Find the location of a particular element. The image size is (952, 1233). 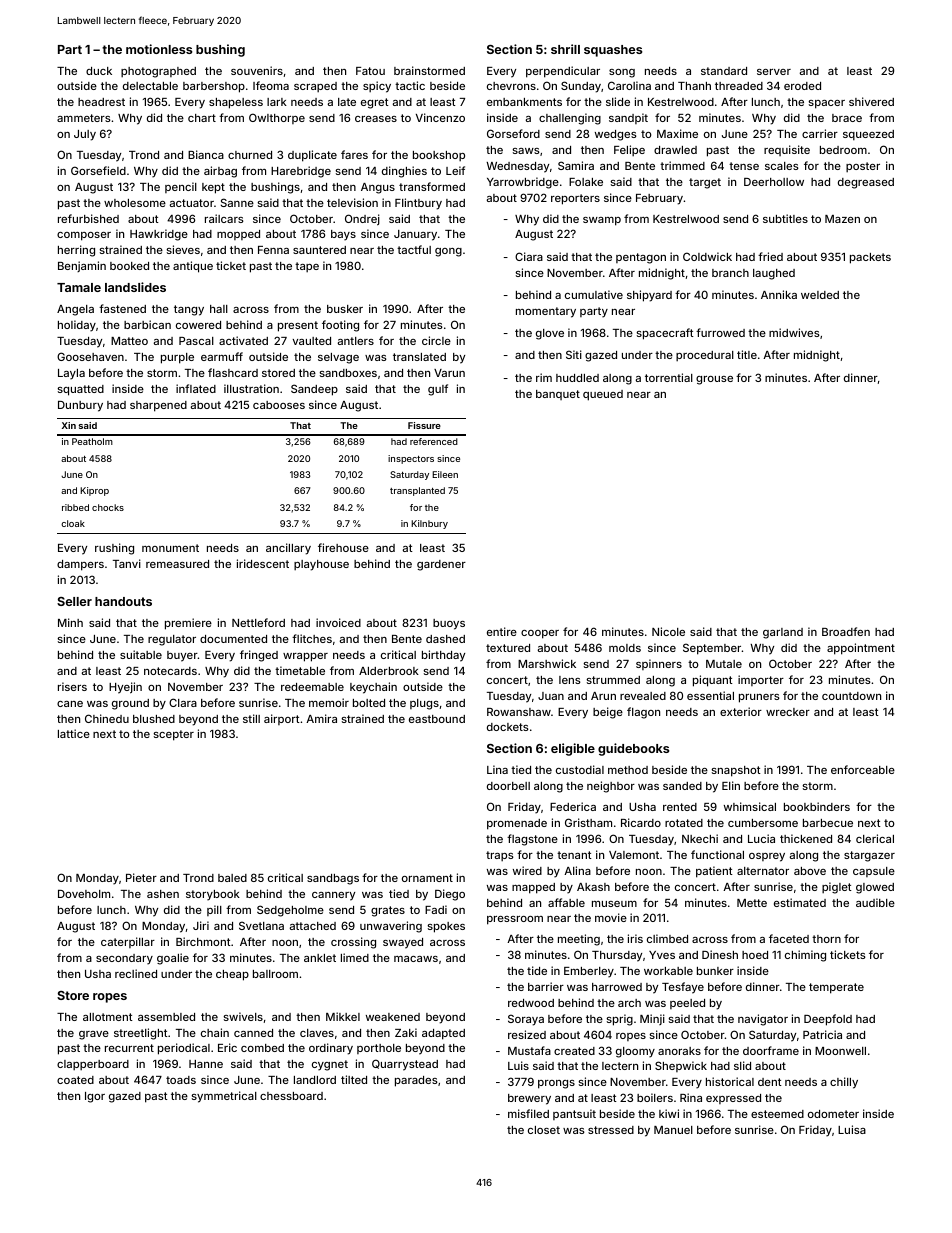

sharpened is located at coordinates (158, 406).
